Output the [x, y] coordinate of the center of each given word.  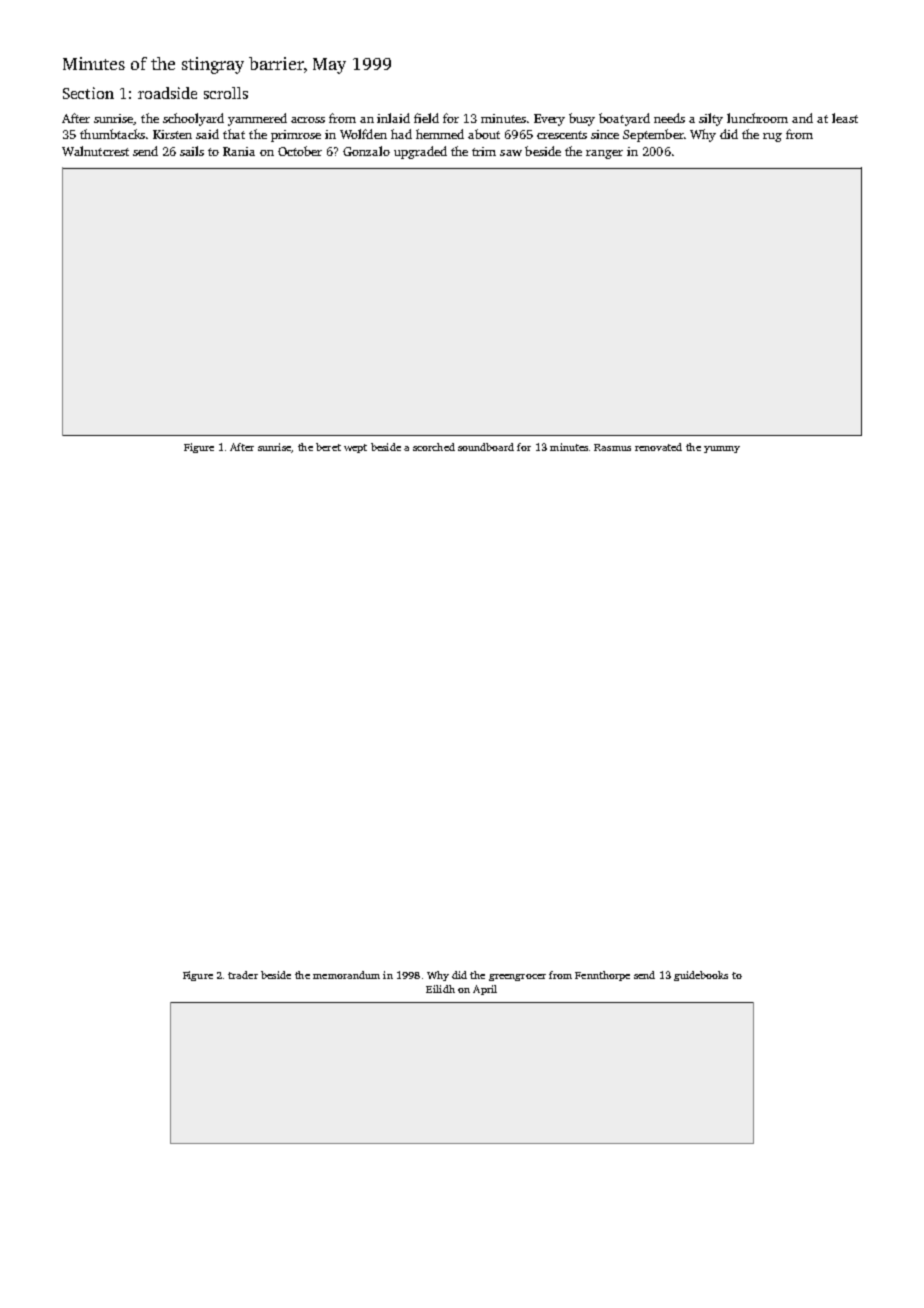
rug [772, 137]
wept [355, 448]
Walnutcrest [95, 151]
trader [243, 975]
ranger [604, 154]
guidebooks [701, 976]
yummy [722, 449]
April [485, 990]
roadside [167, 93]
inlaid [393, 118]
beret [328, 447]
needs [669, 118]
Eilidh [440, 989]
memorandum [346, 975]
